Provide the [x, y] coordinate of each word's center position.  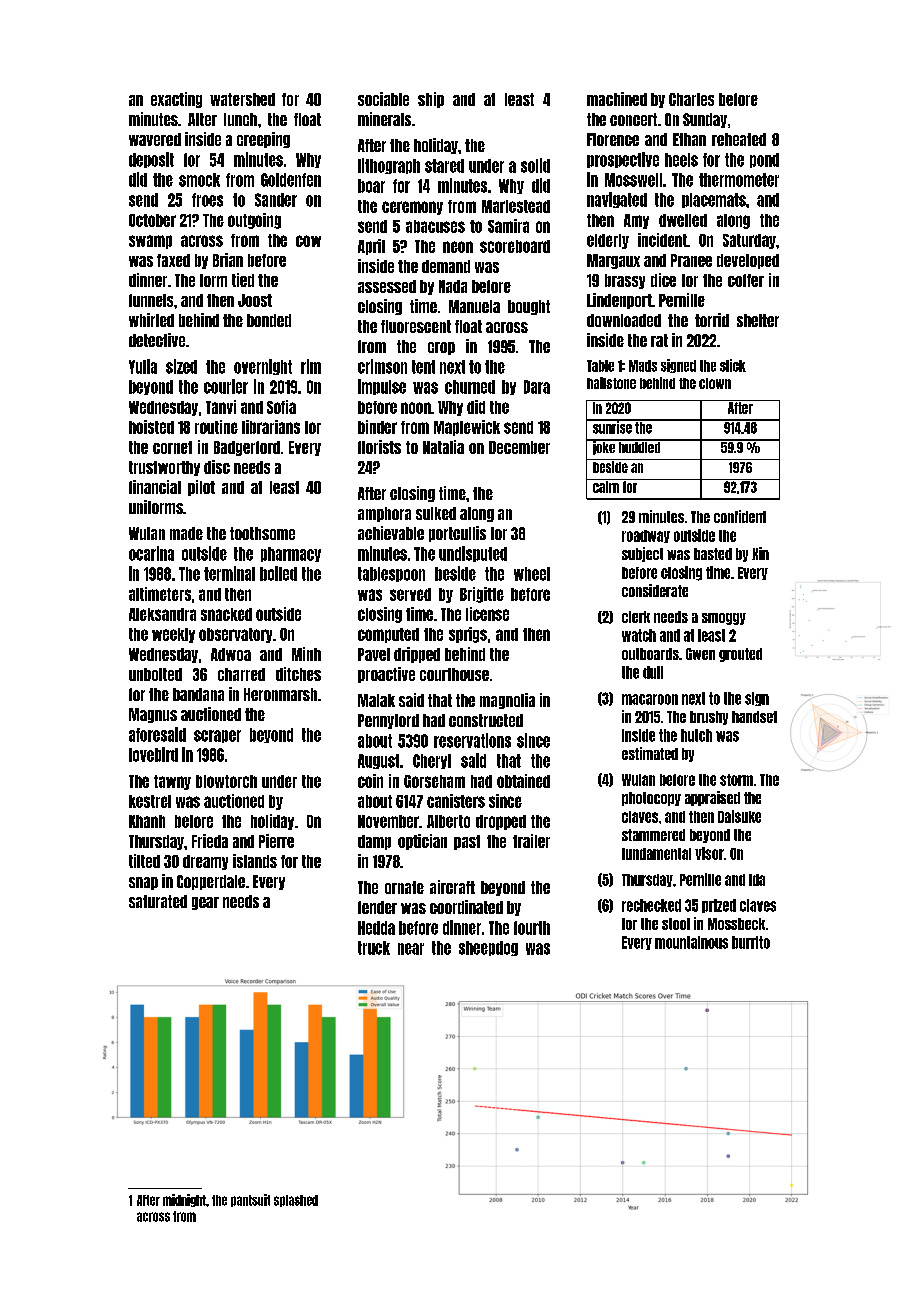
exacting [176, 100]
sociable [383, 99]
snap [143, 883]
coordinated [466, 907]
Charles [691, 99]
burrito [751, 942]
